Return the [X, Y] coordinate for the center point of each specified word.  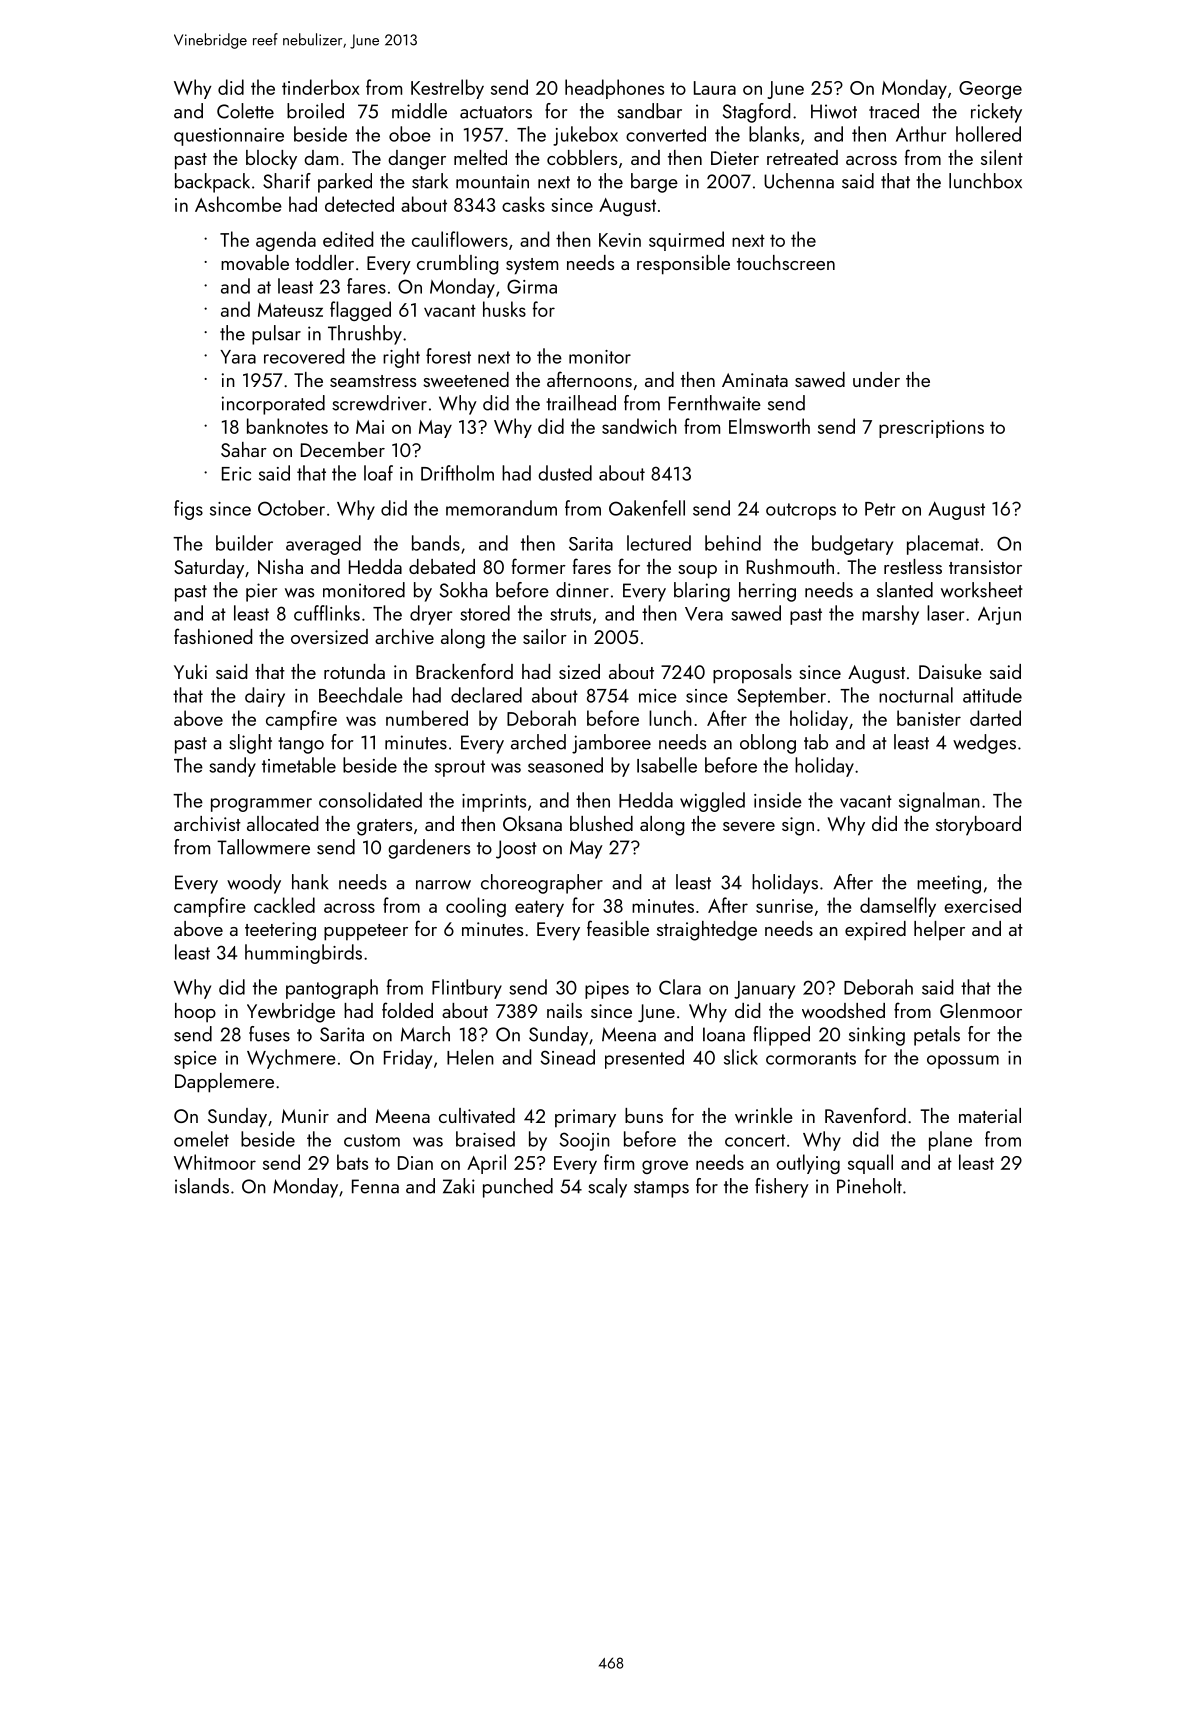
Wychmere [291, 1059]
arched [538, 742]
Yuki [190, 671]
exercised [982, 905]
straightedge [707, 931]
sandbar [649, 111]
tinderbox [321, 87]
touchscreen [786, 262]
